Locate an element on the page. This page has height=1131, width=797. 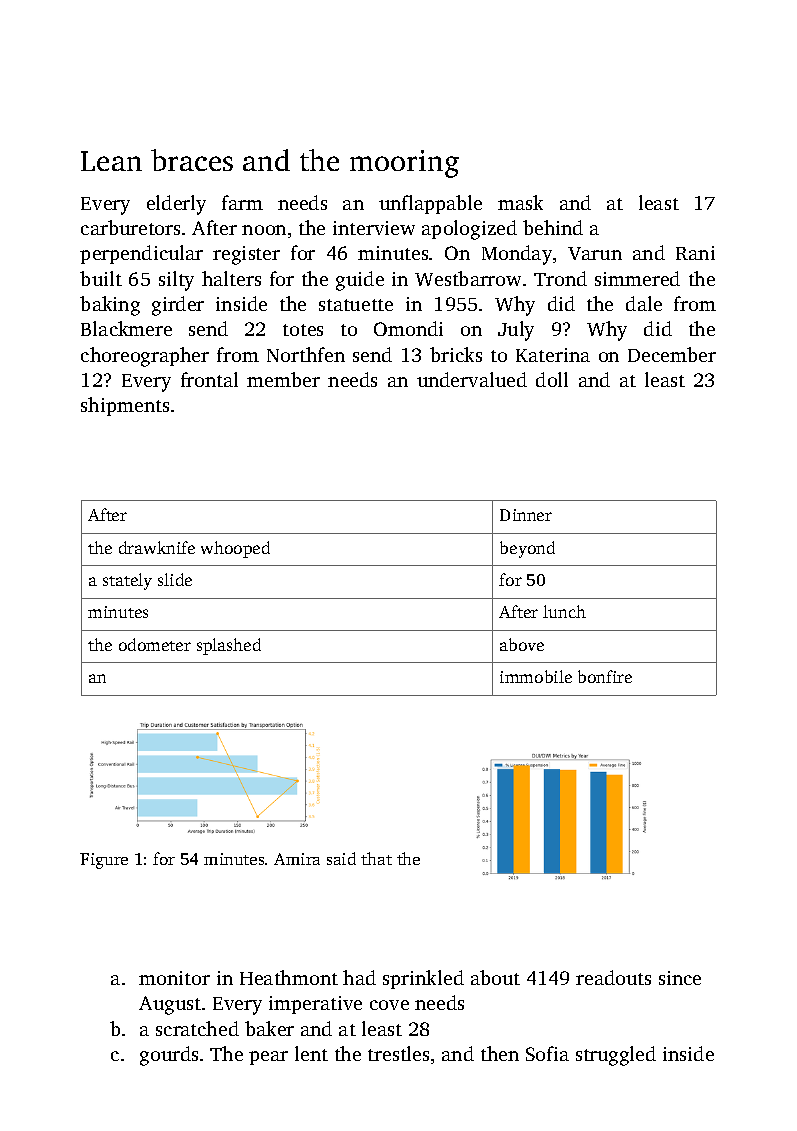
monitor is located at coordinates (174, 978).
